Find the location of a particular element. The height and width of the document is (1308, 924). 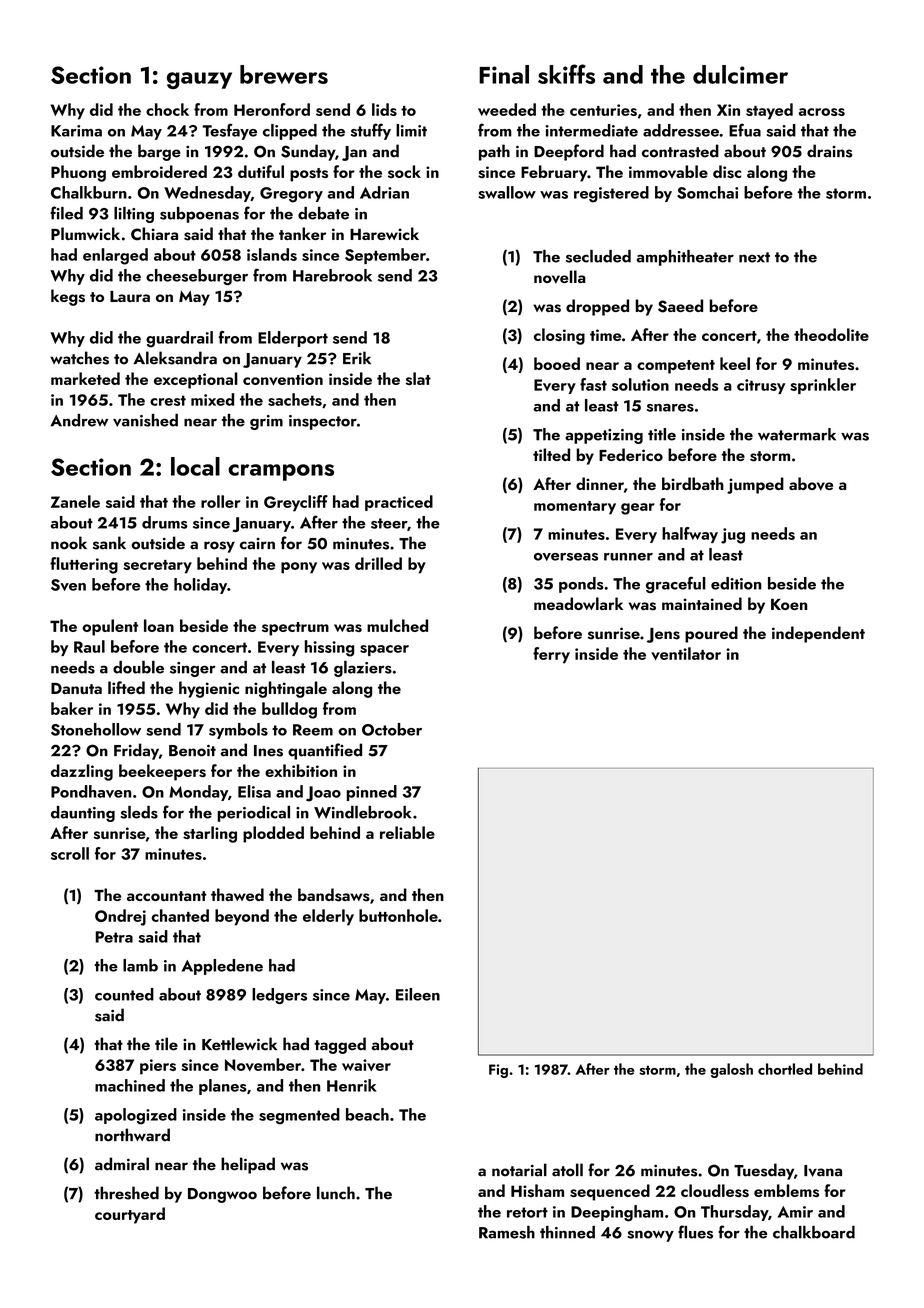

brewers is located at coordinates (284, 74).
